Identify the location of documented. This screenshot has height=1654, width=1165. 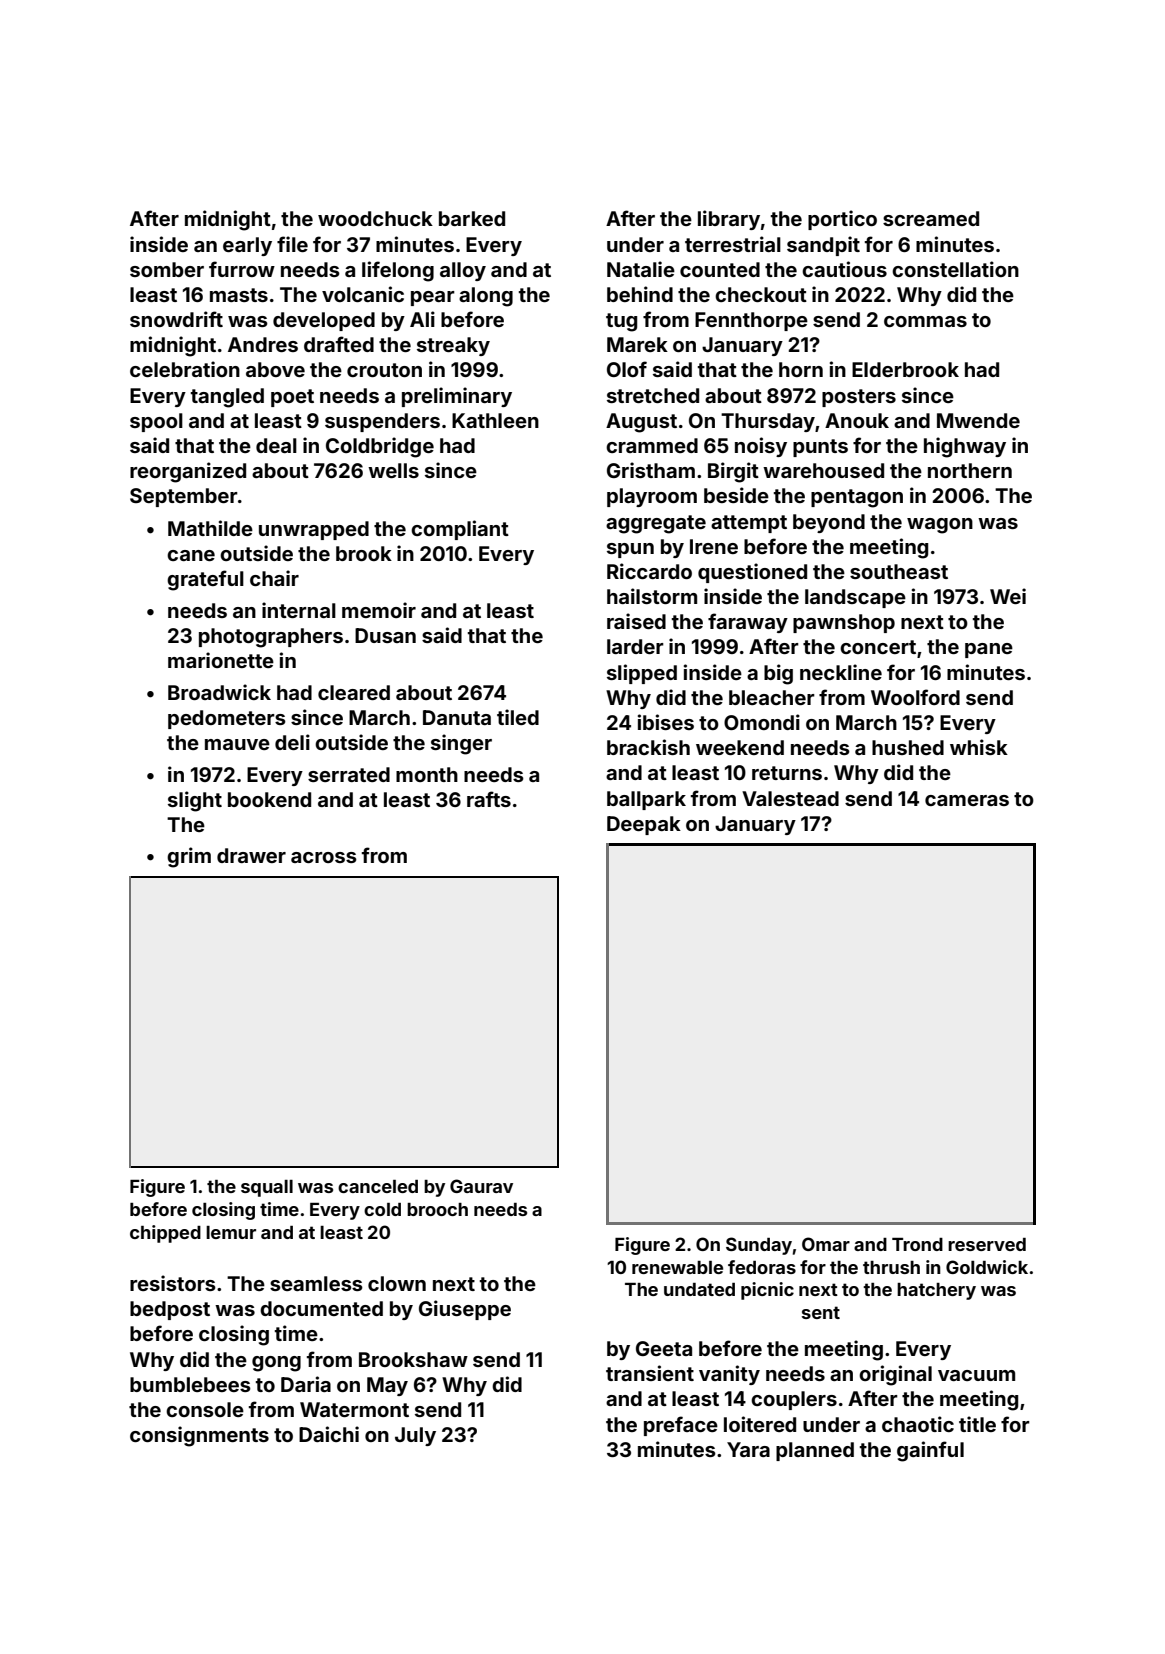
(321, 1308).
